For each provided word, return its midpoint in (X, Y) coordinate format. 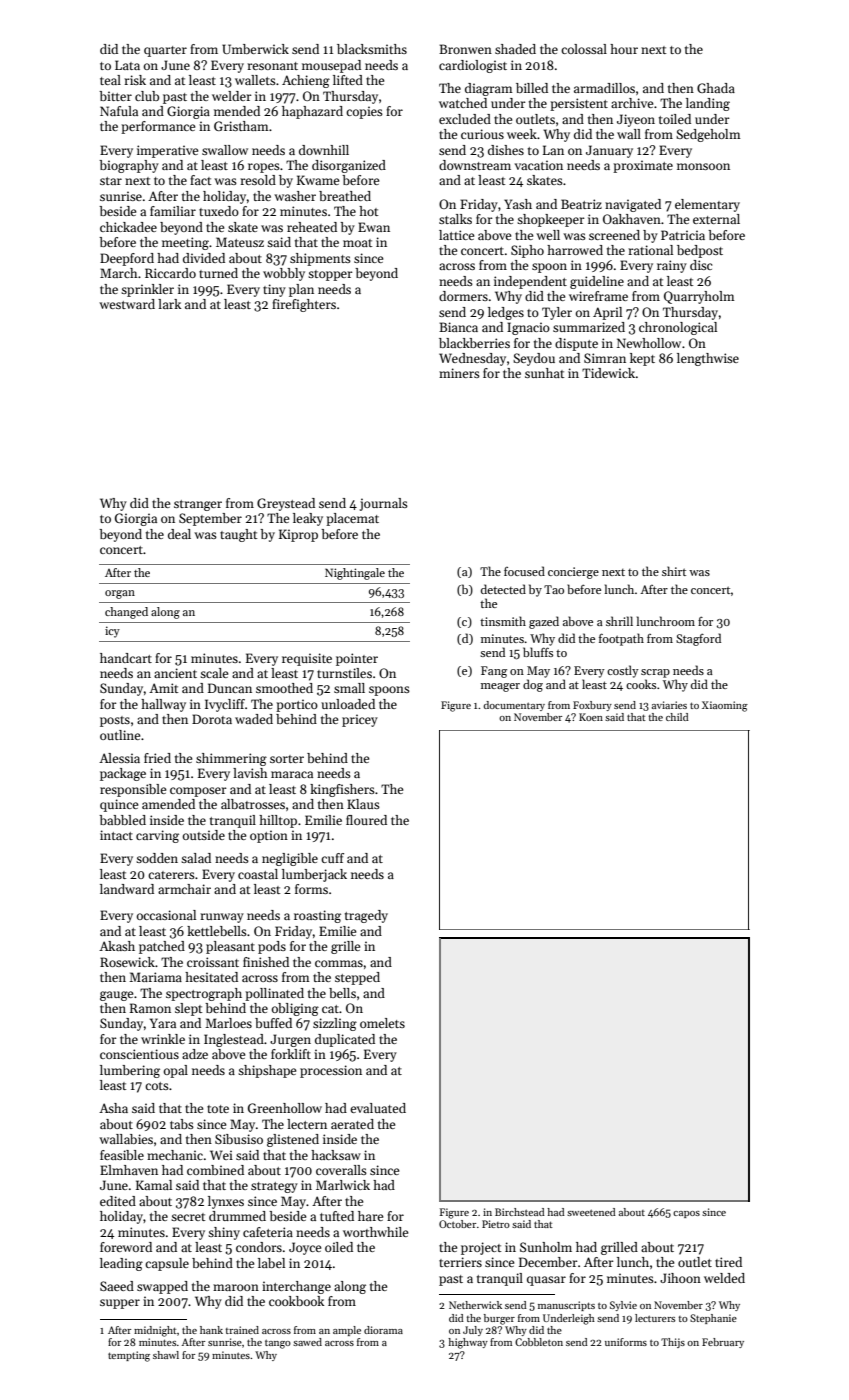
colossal (584, 49)
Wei (221, 1155)
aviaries (669, 705)
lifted (348, 80)
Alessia (119, 758)
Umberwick (255, 49)
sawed (307, 1342)
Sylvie (623, 1306)
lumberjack (314, 875)
